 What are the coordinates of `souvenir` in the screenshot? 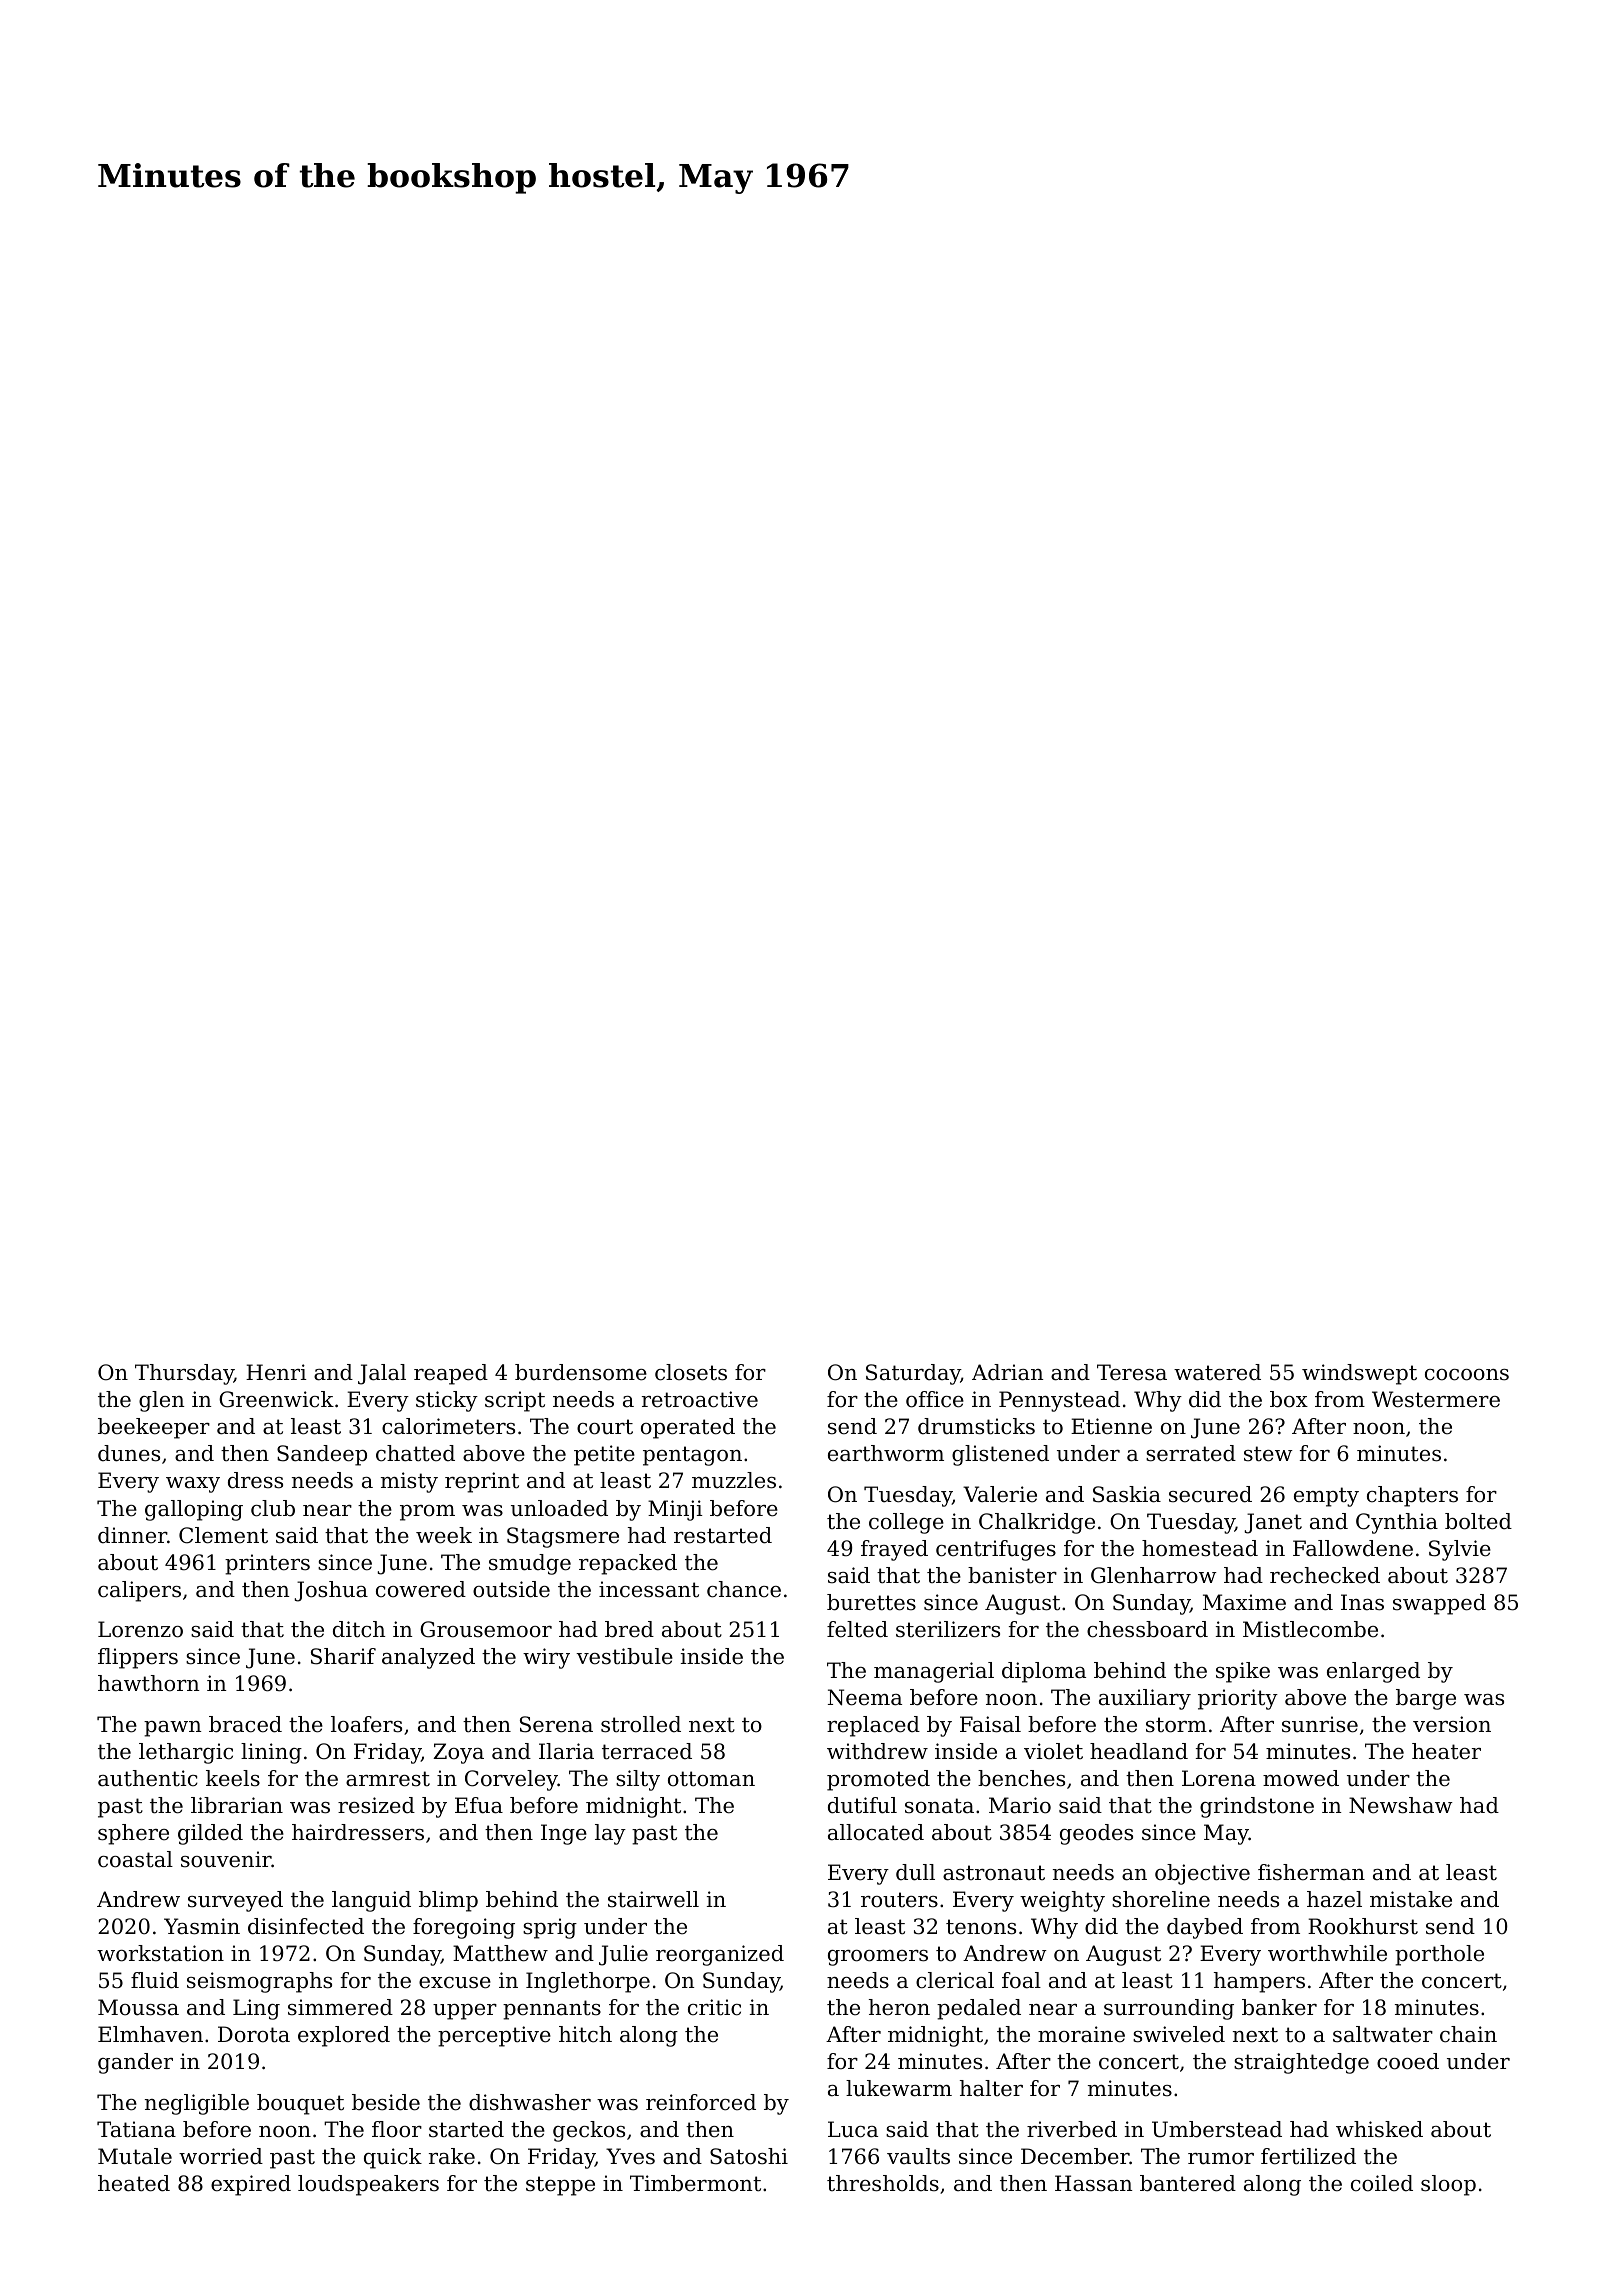 It's located at (226, 1859).
